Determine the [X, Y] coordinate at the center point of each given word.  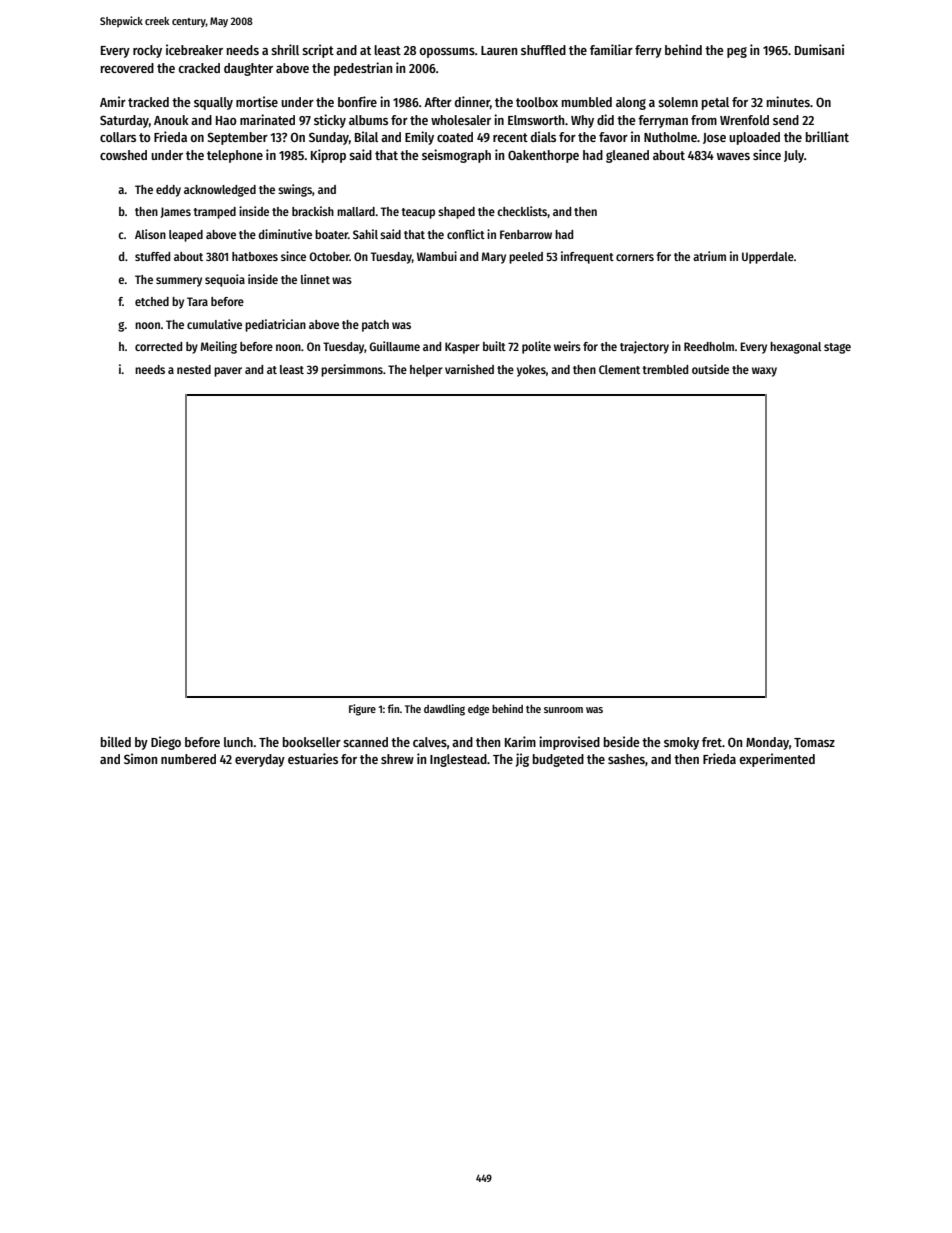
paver [228, 372]
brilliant [827, 136]
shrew [397, 759]
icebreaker [194, 49]
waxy [764, 372]
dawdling [444, 710]
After [438, 102]
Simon [140, 758]
